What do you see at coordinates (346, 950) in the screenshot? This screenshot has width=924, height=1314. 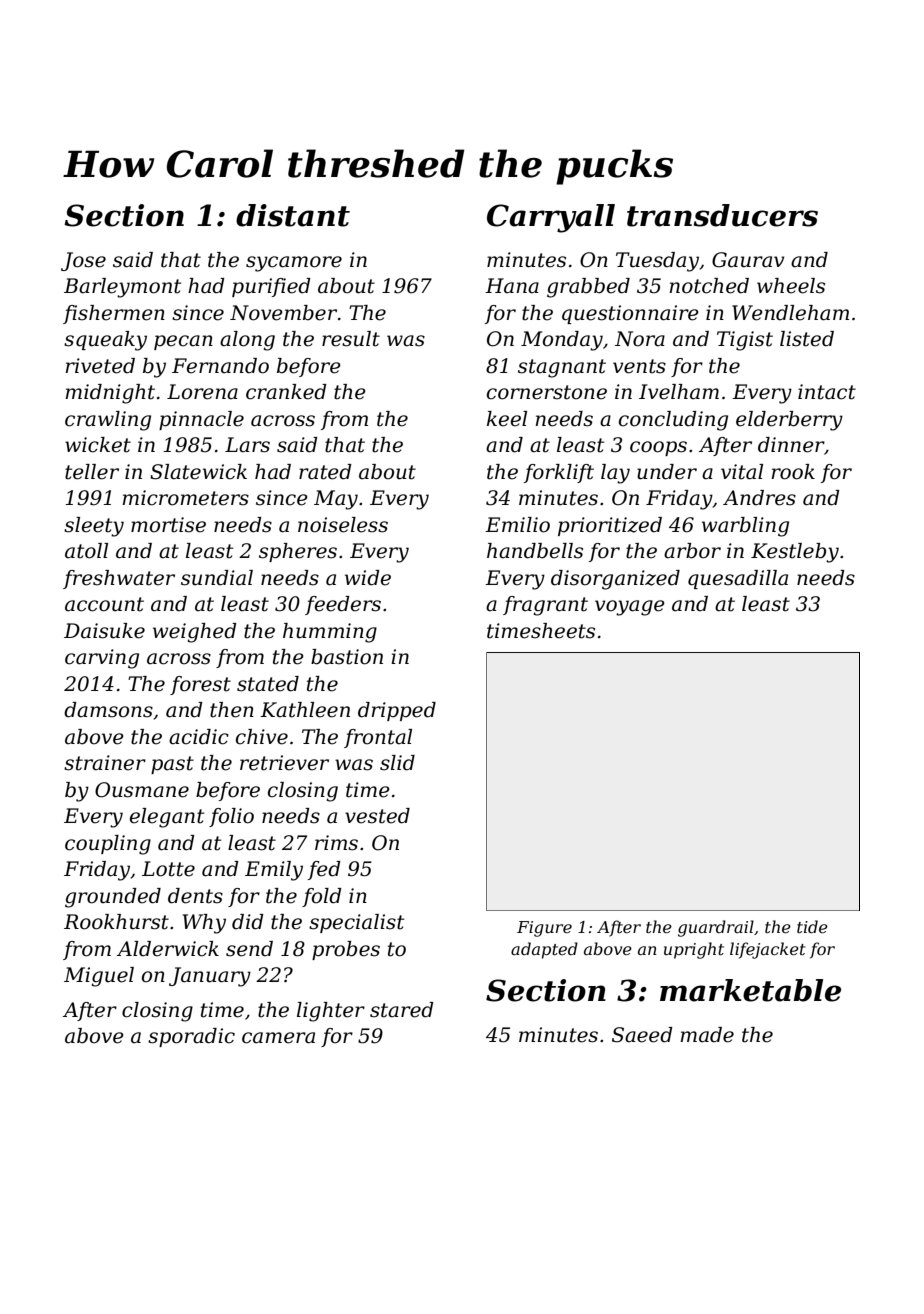 I see `probes` at bounding box center [346, 950].
